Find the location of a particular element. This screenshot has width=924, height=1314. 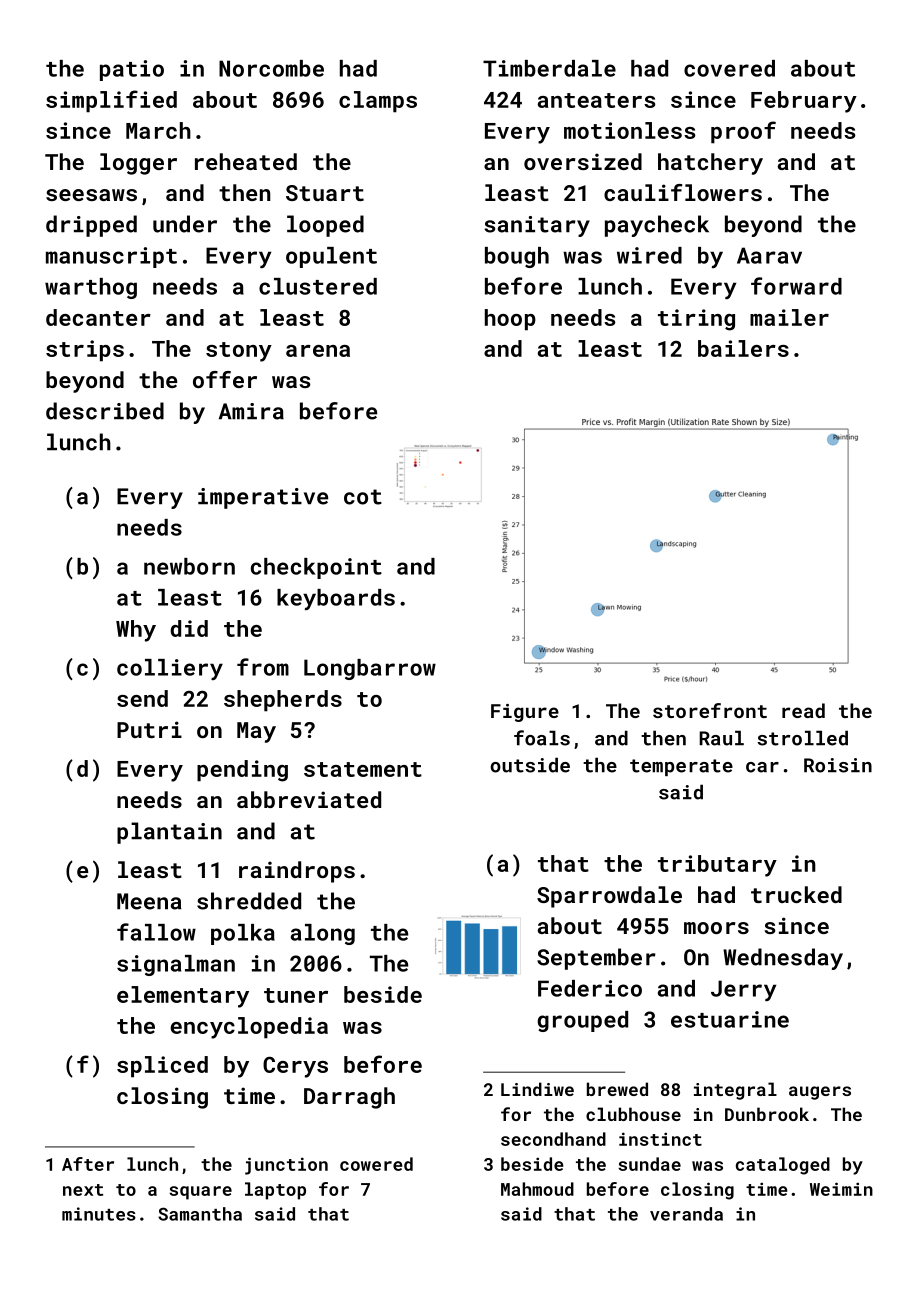

minutes is located at coordinates (99, 1214).
